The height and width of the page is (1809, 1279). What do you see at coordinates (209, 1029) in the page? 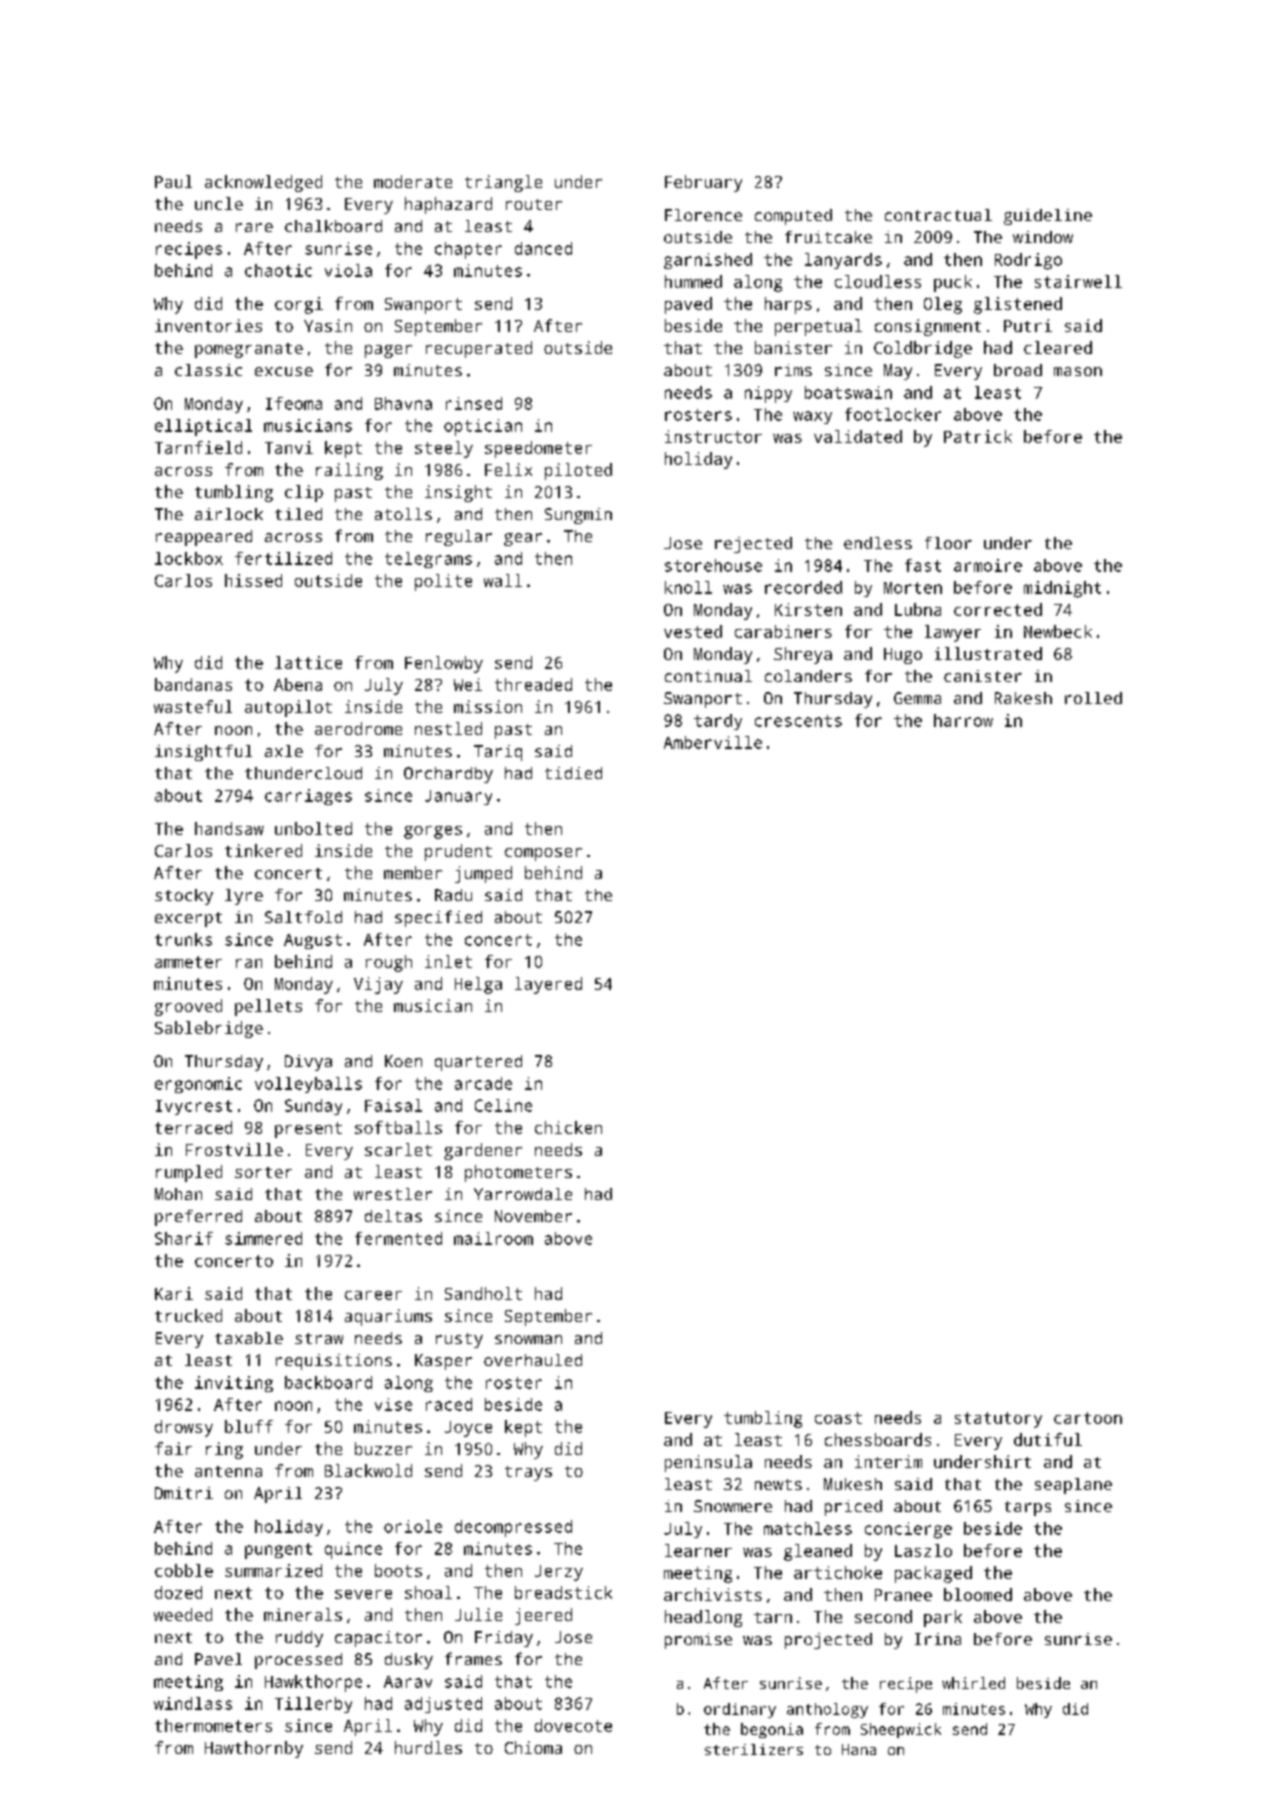
I see `Sablebridge` at bounding box center [209, 1029].
